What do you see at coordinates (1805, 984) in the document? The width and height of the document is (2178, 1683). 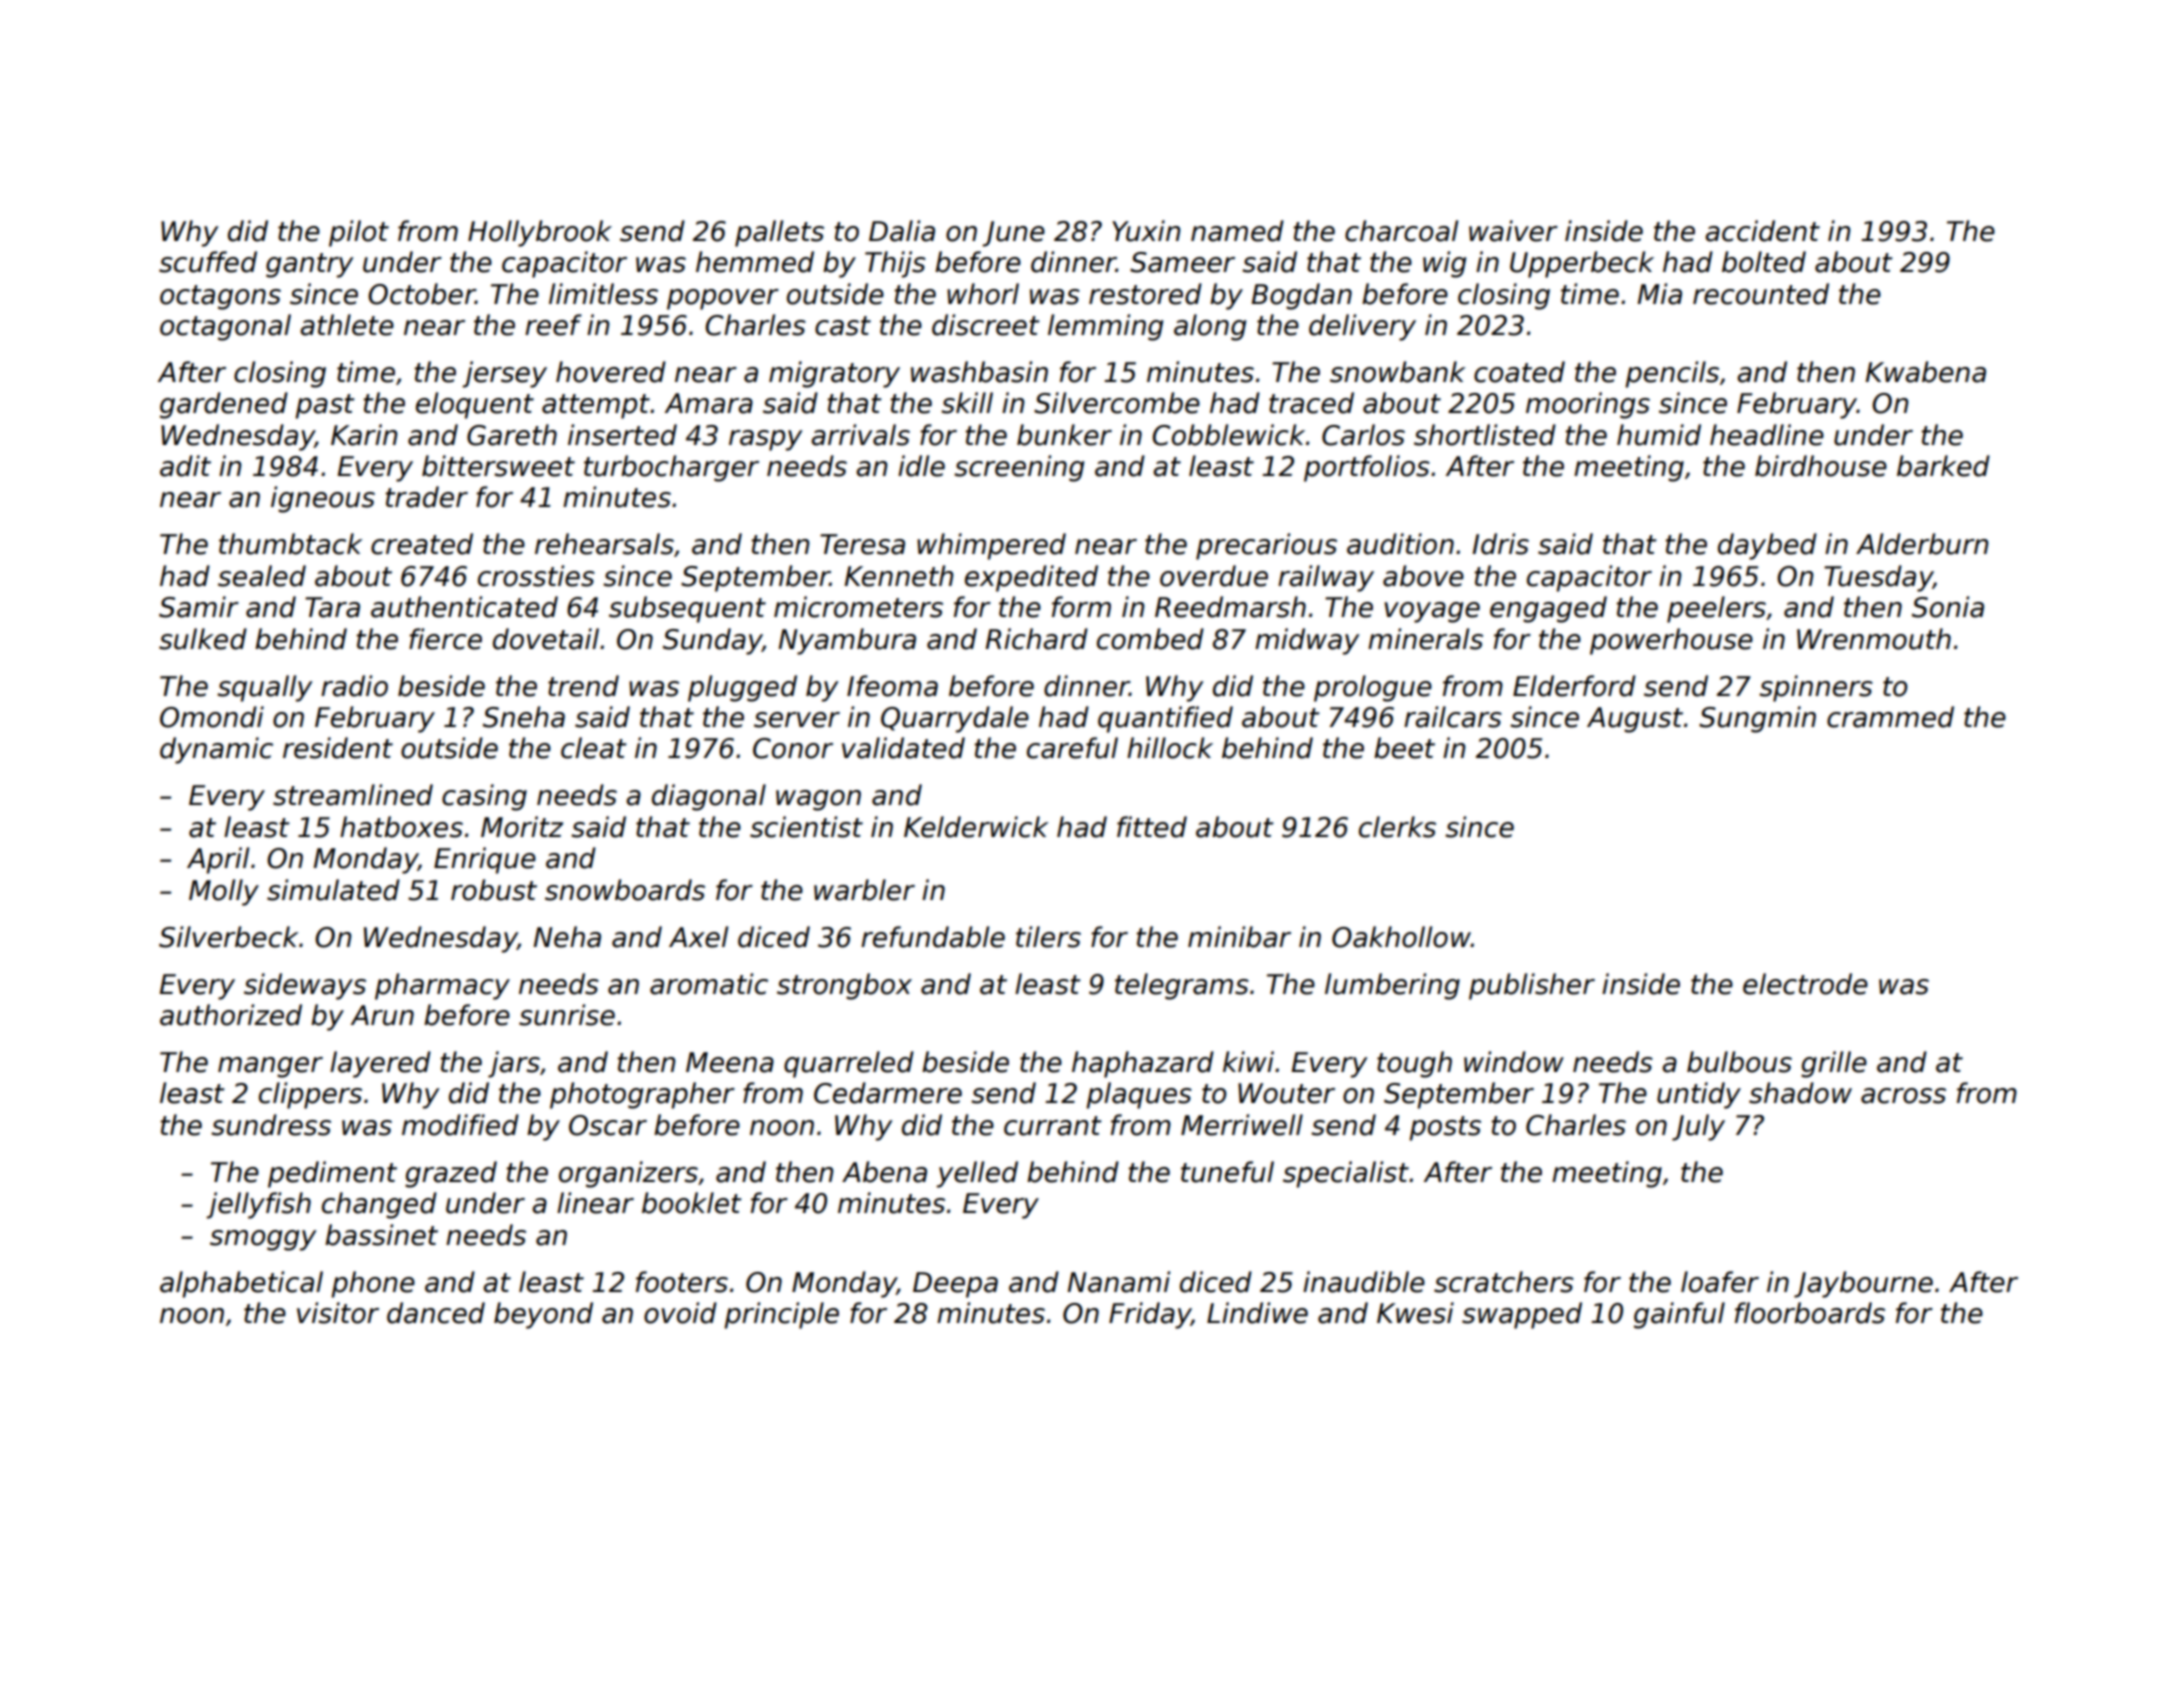 I see `electrode` at bounding box center [1805, 984].
